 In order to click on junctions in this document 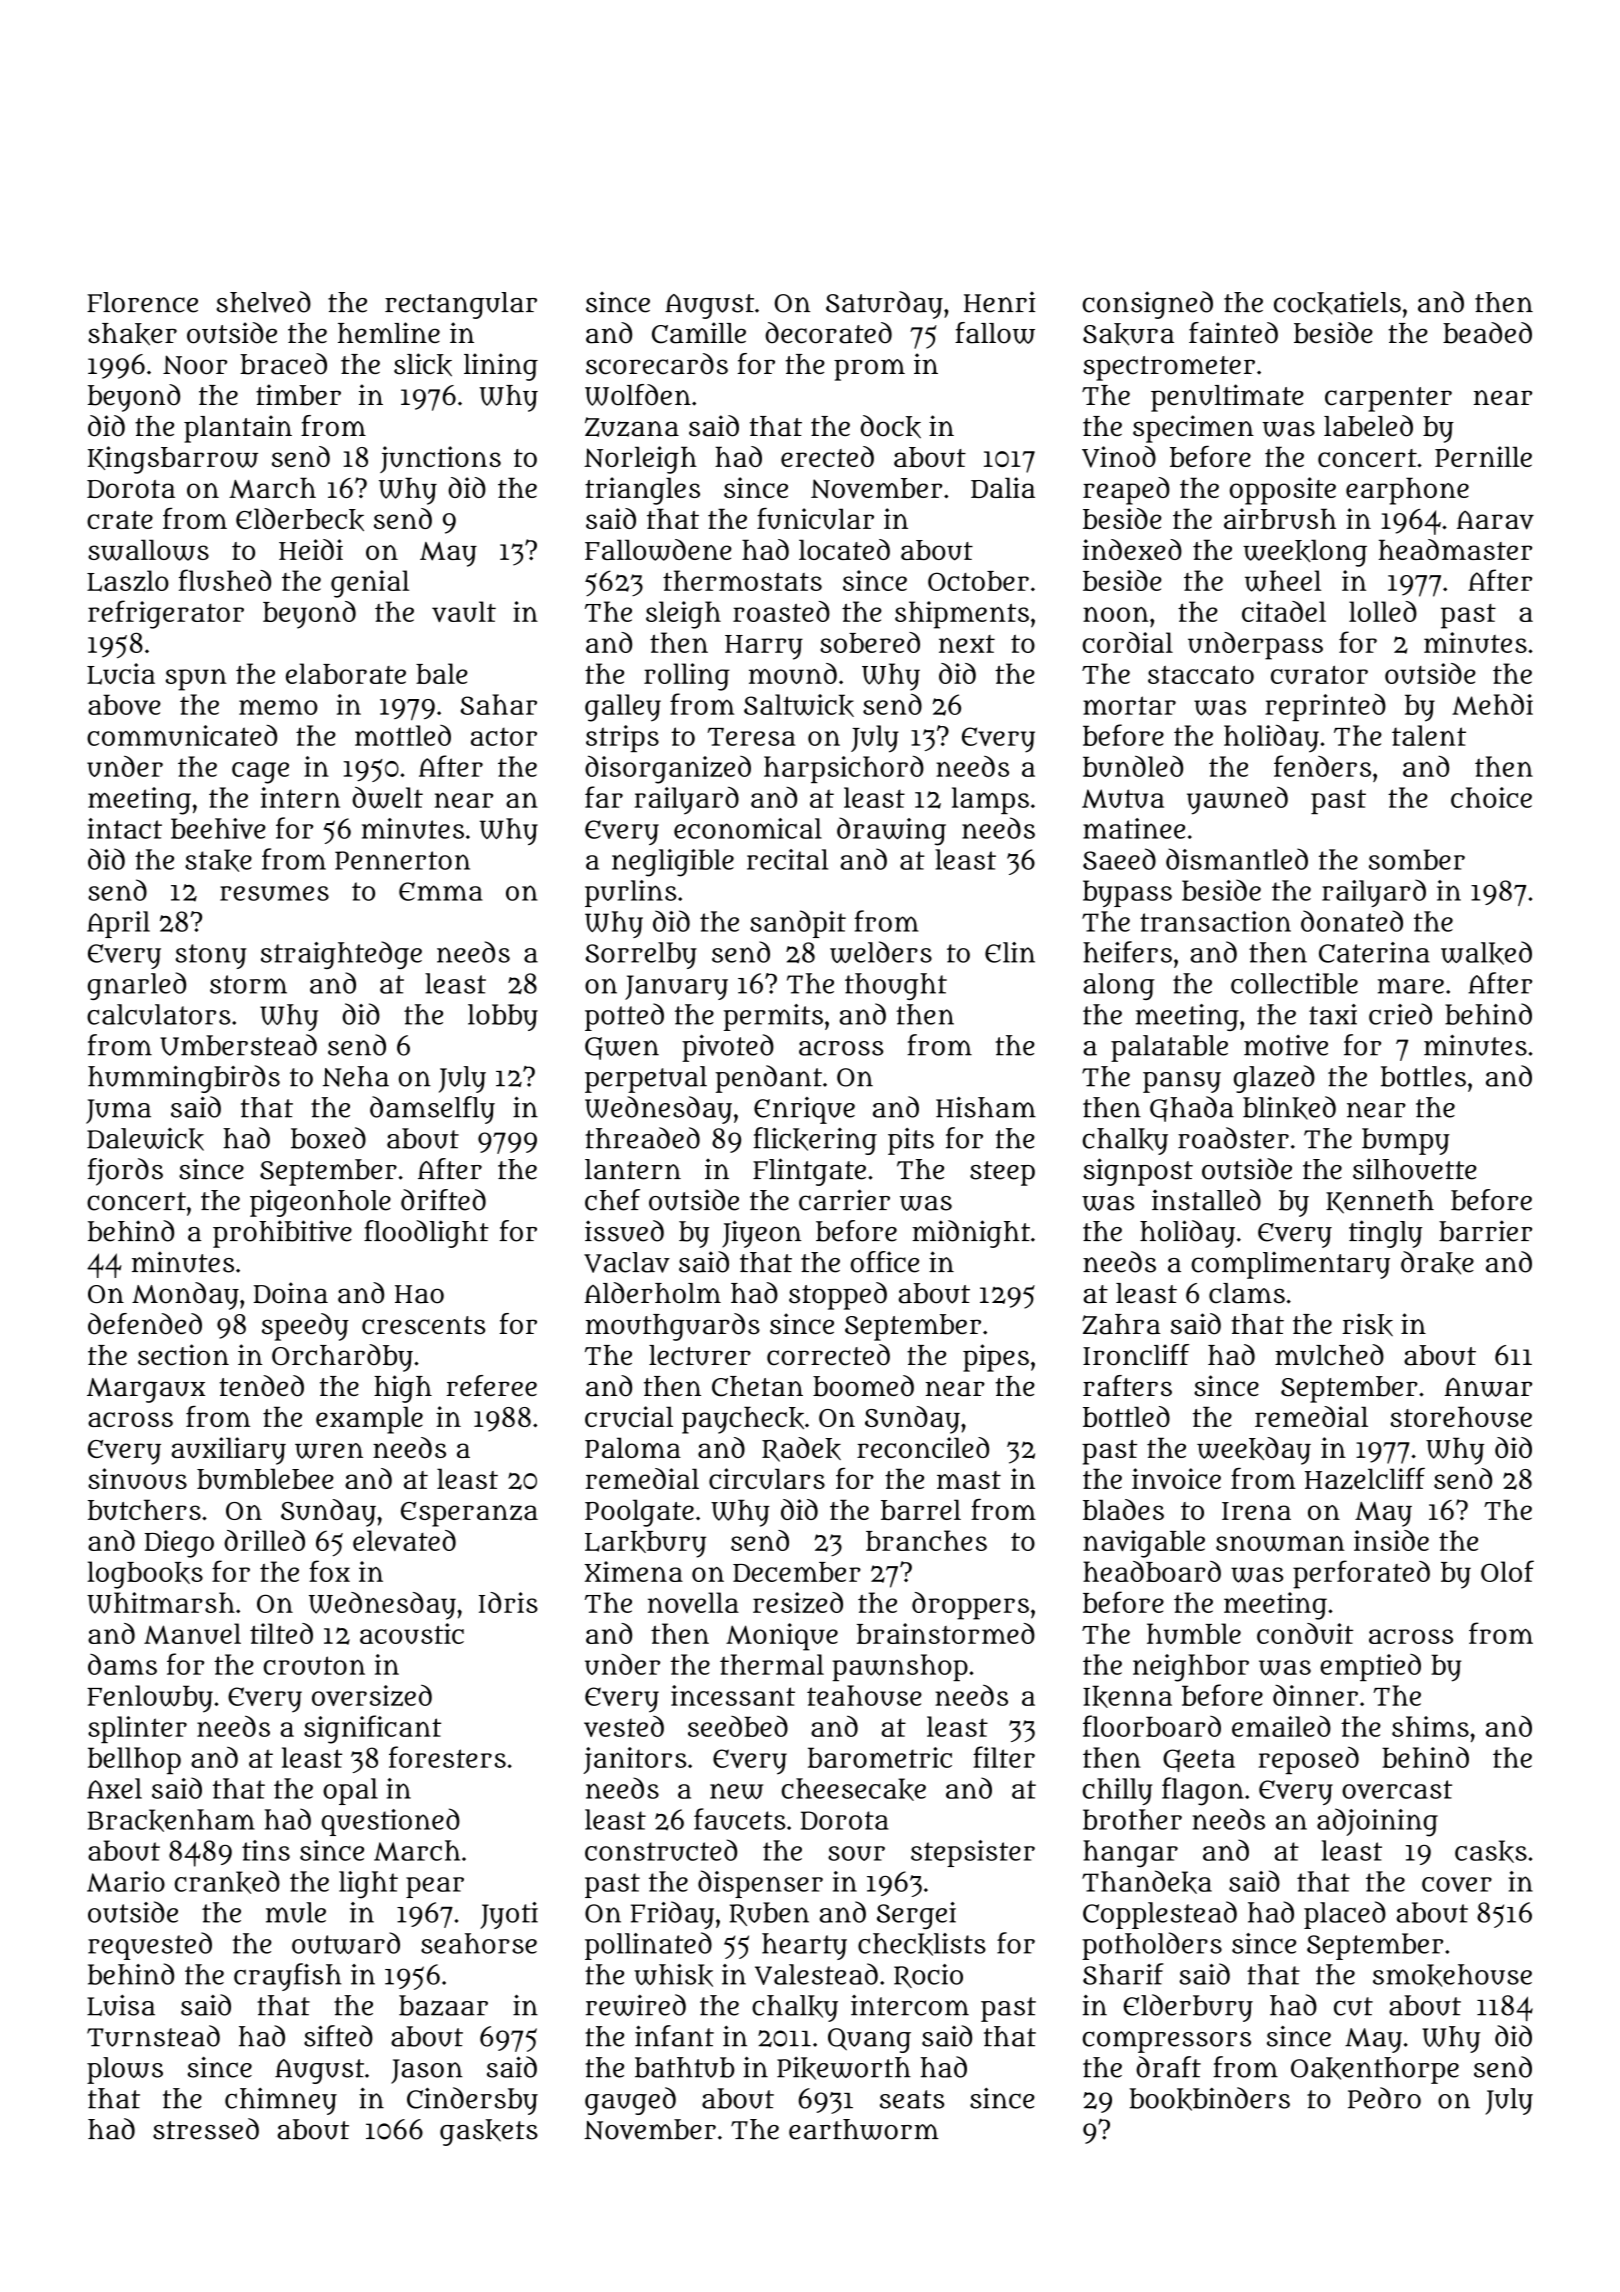, I will do `click(440, 459)`.
